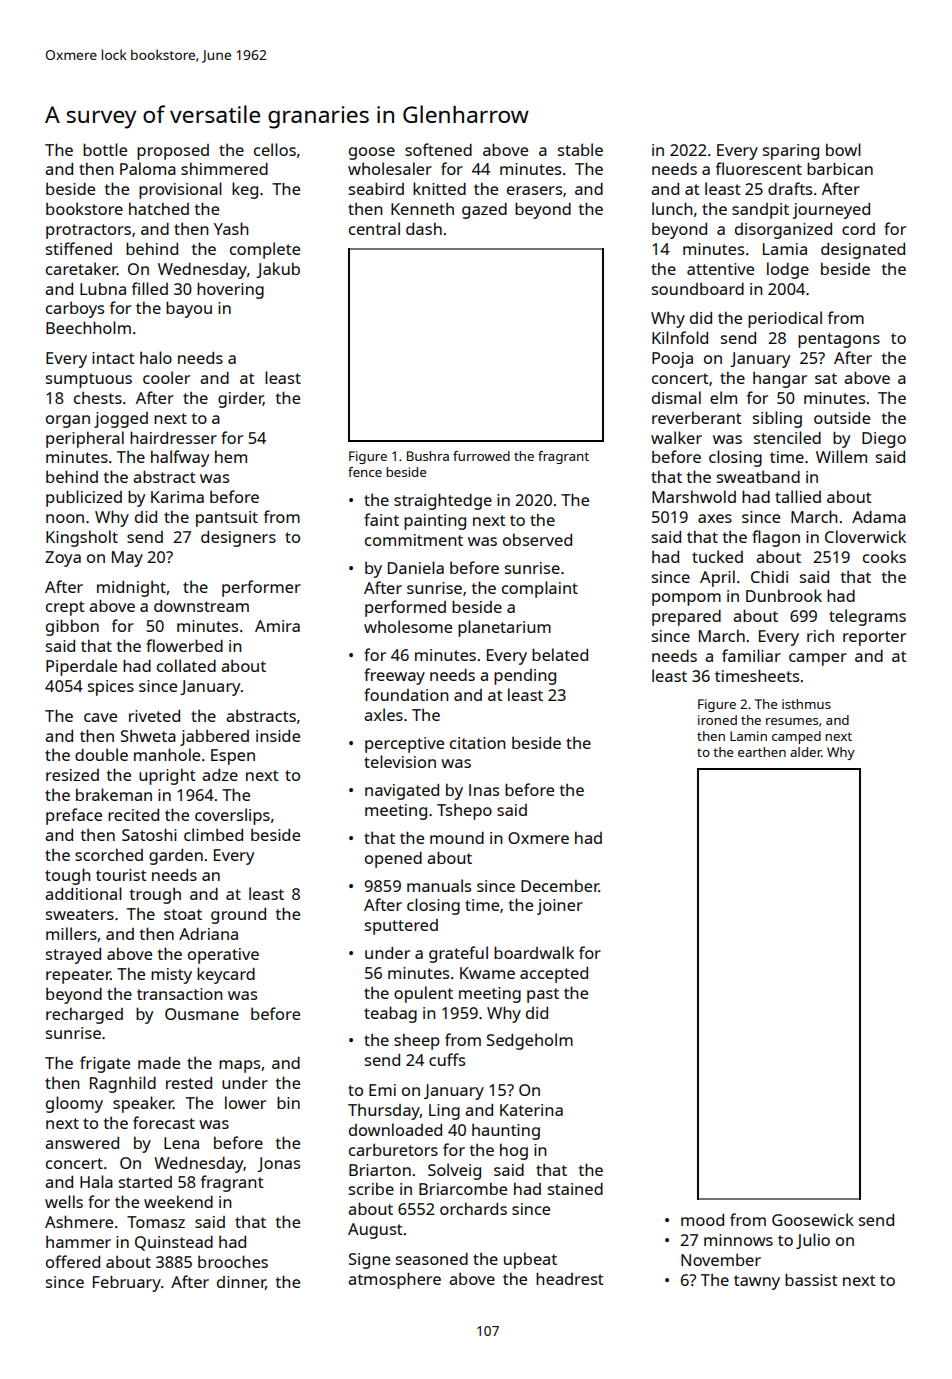 This image has height=1379, width=952. What do you see at coordinates (580, 149) in the image?
I see `stable` at bounding box center [580, 149].
